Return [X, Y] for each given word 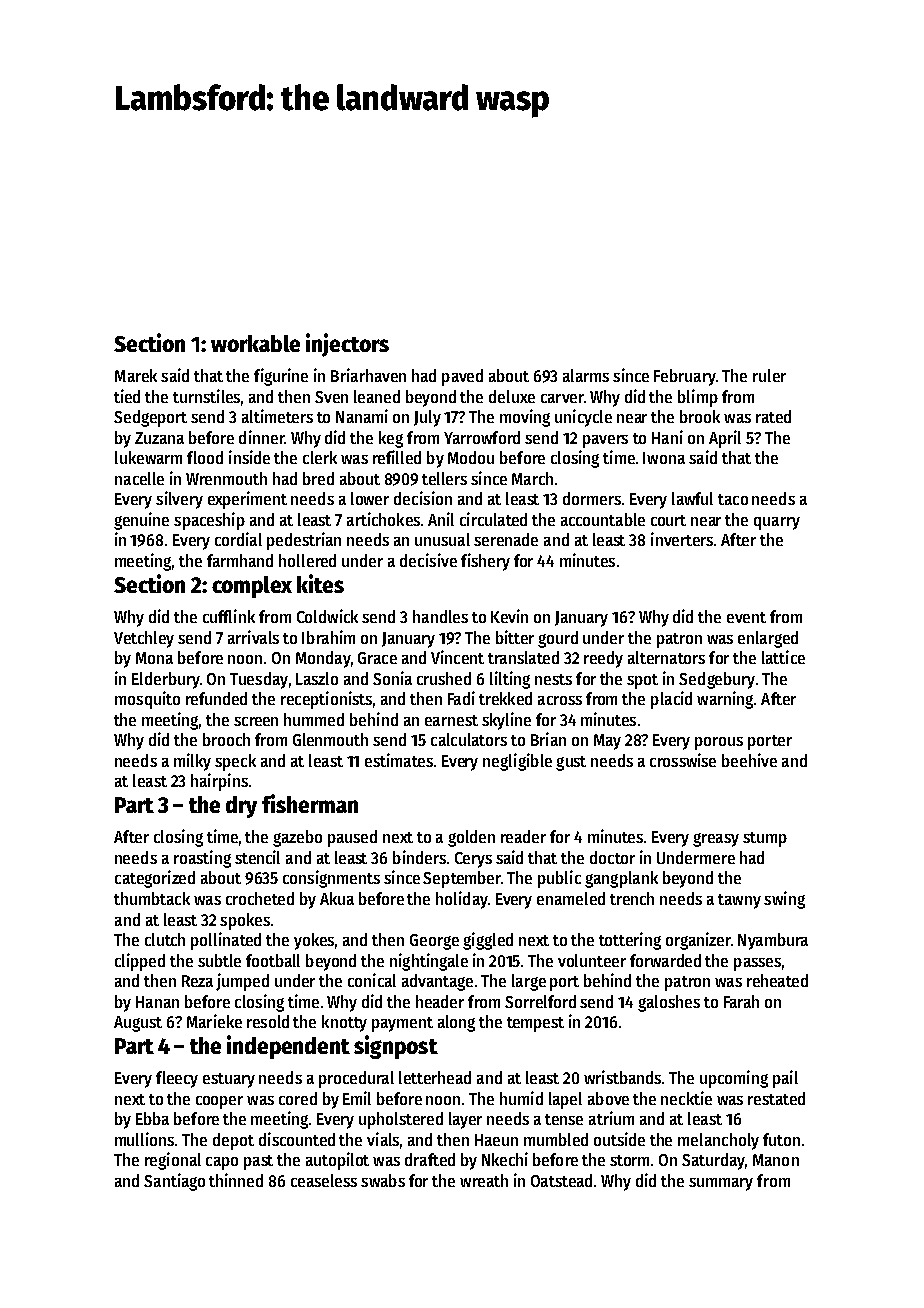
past [258, 1162]
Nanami [362, 416]
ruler [769, 375]
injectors [347, 345]
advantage [437, 982]
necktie [686, 1098]
